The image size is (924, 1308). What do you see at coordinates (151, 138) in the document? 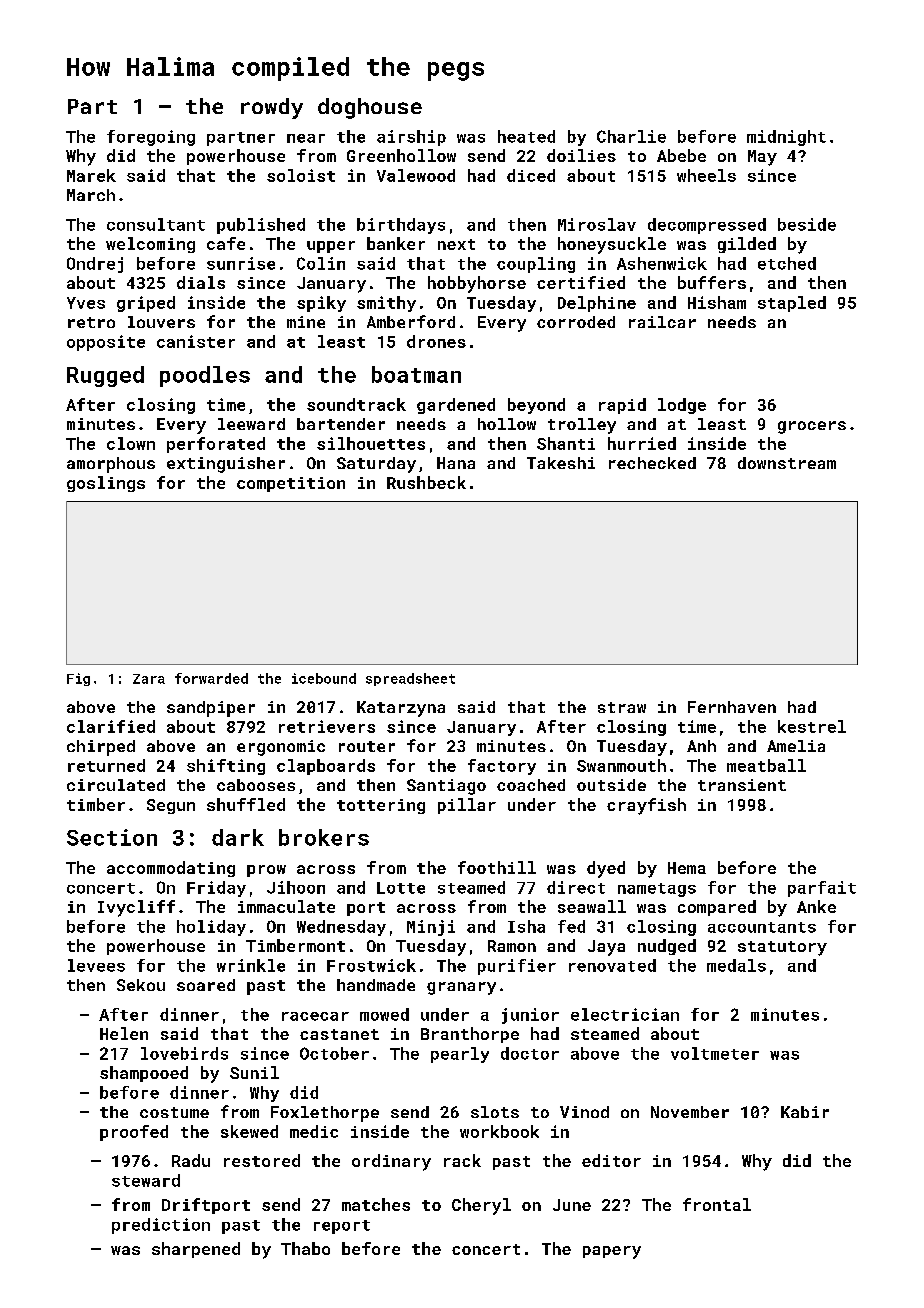
I see `foregoing` at bounding box center [151, 138].
